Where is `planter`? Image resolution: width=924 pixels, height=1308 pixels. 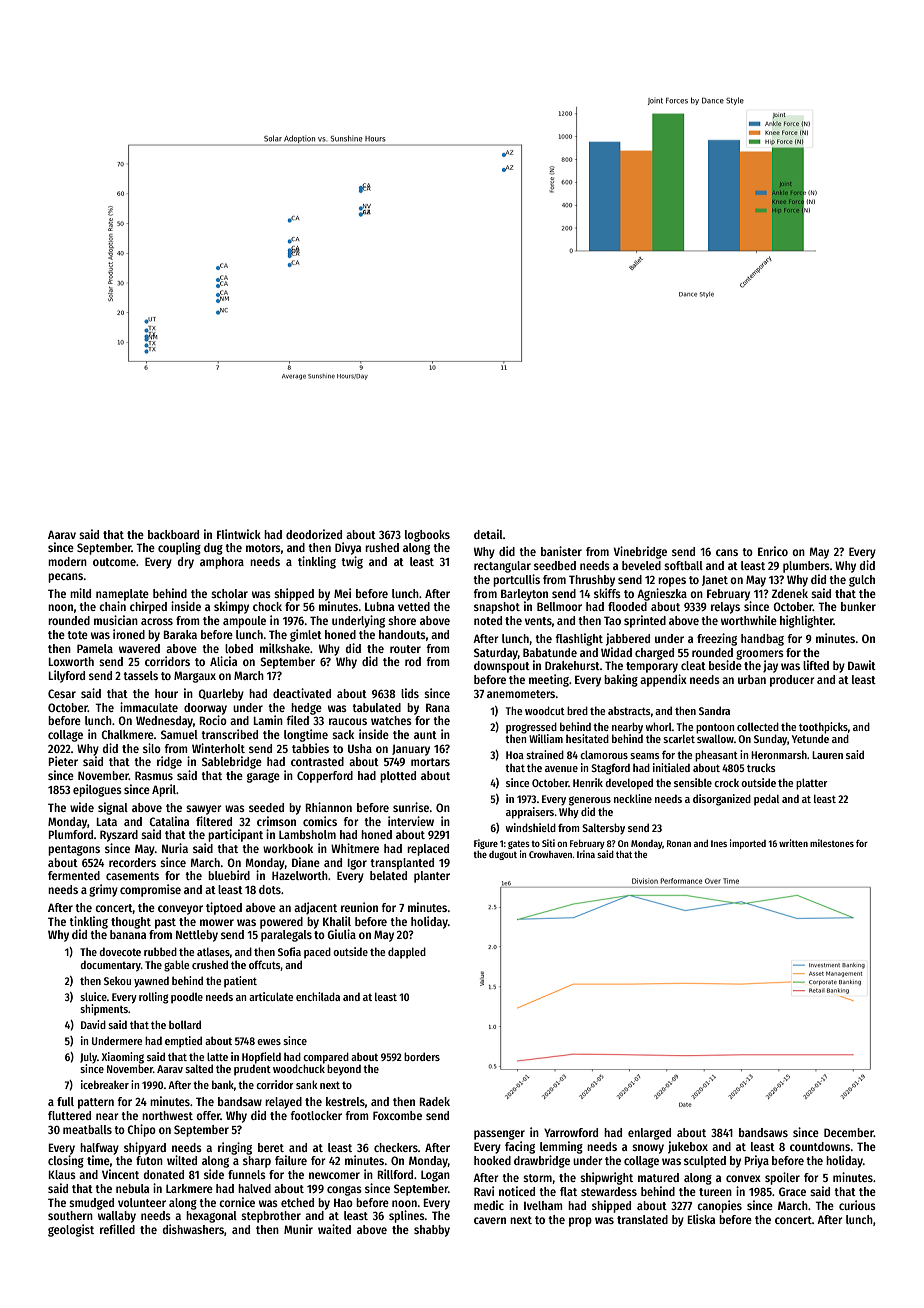 planter is located at coordinates (432, 877).
